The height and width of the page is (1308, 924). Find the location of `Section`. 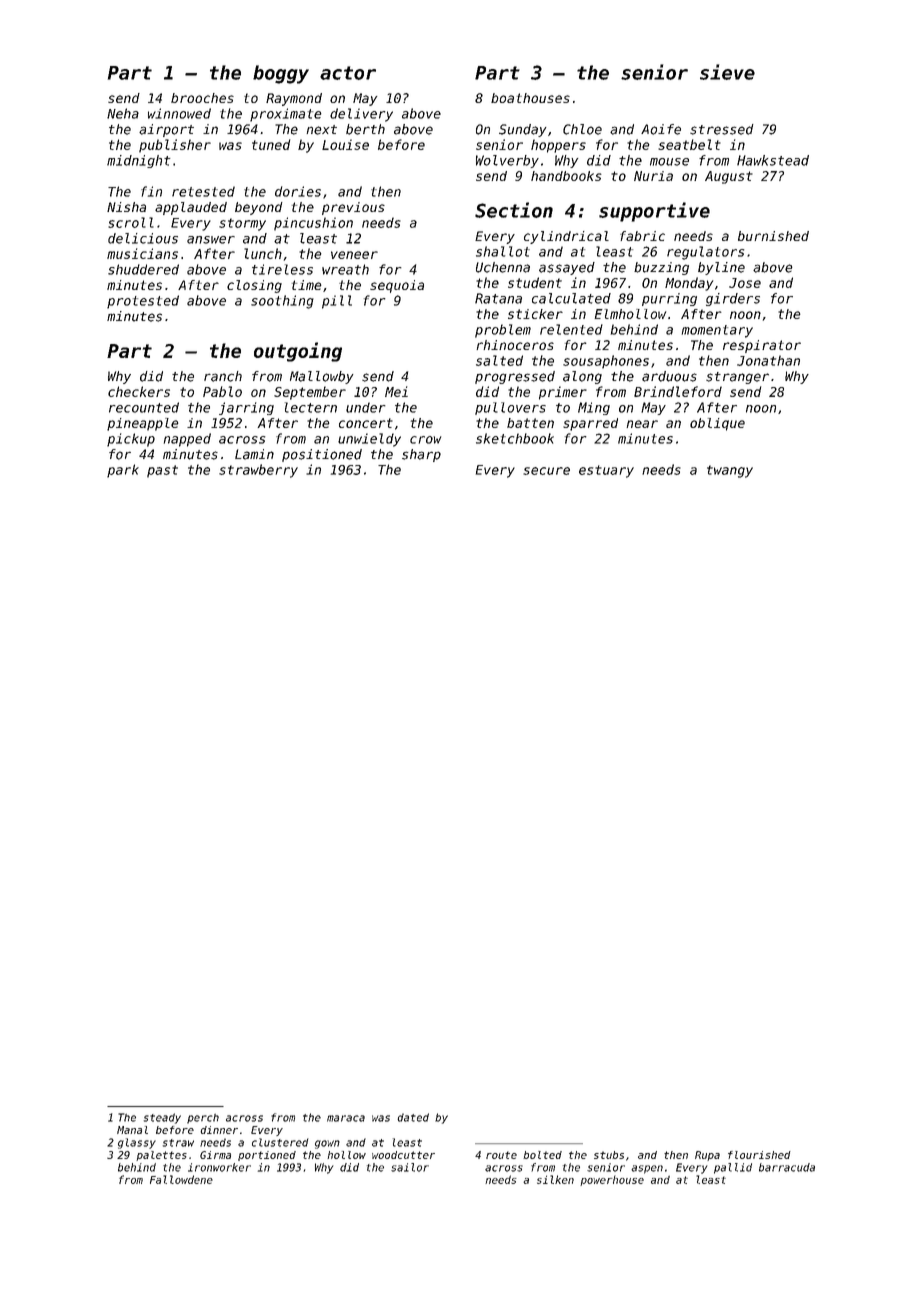

Section is located at coordinates (514, 210).
